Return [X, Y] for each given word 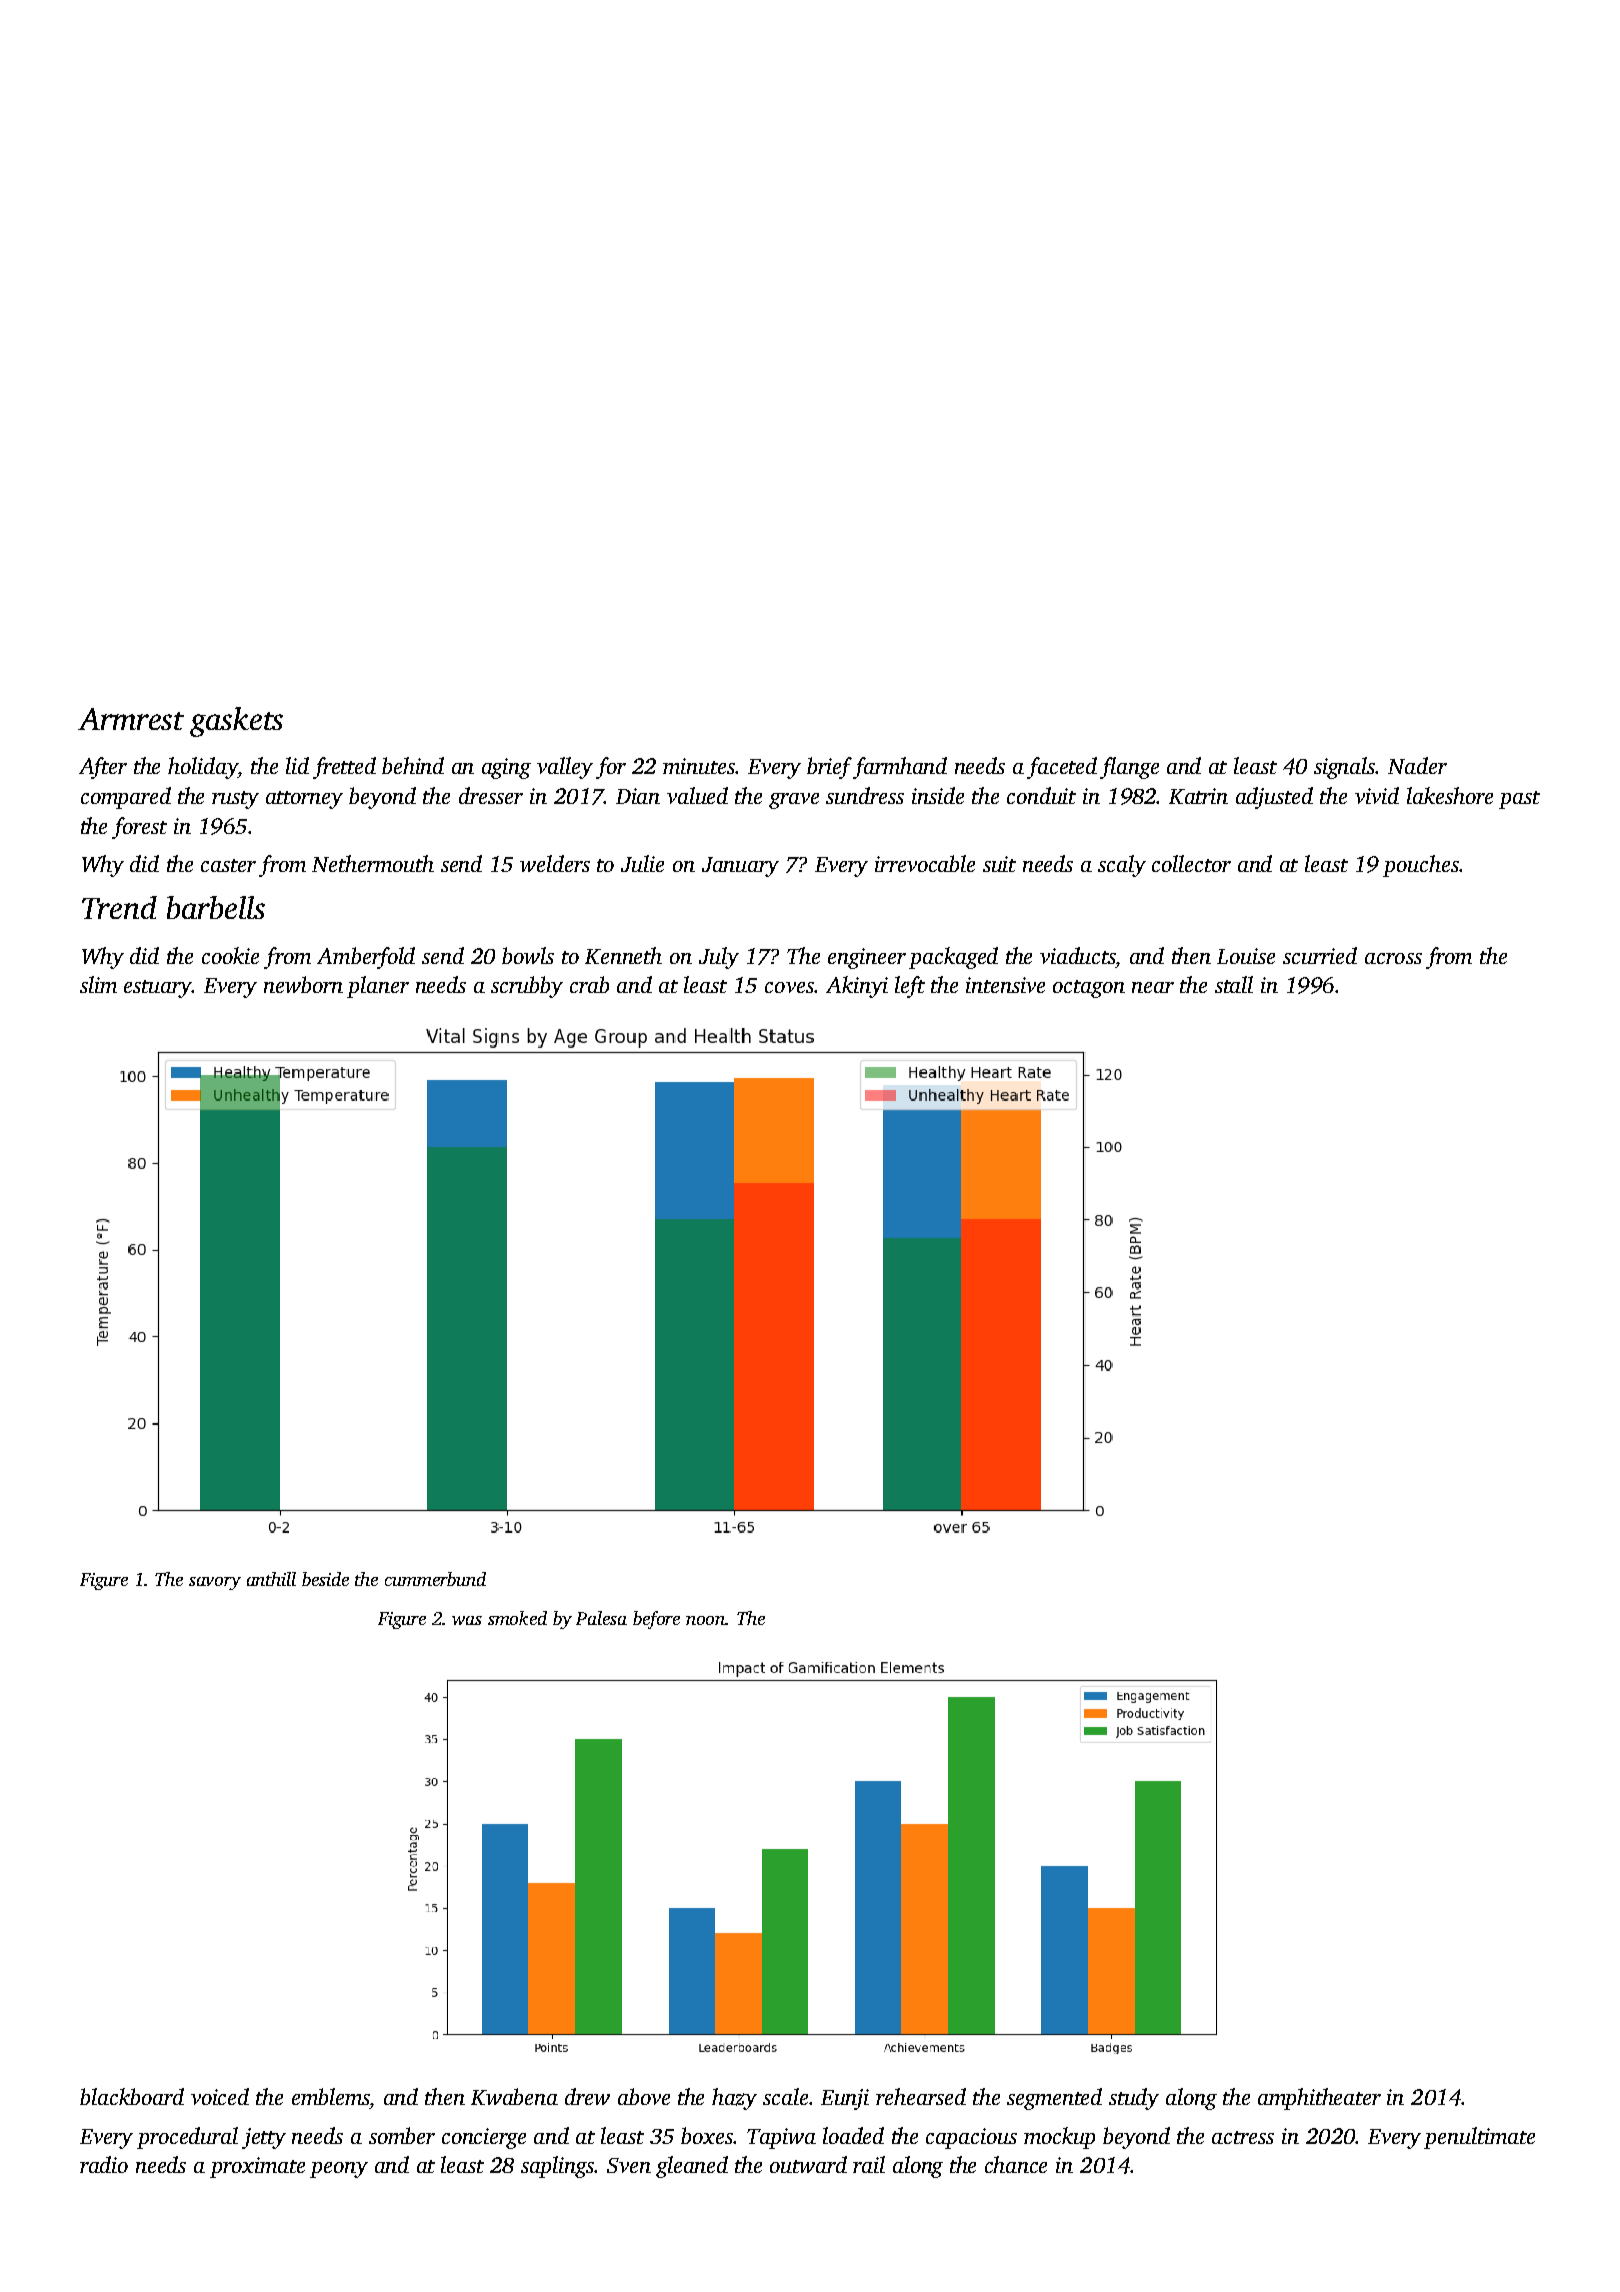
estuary [158, 989]
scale [785, 2096]
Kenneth [623, 955]
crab [589, 984]
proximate [257, 2167]
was [467, 1620]
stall [1234, 984]
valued [697, 795]
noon [706, 1620]
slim [98, 984]
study [1134, 2099]
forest [139, 828]
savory [215, 1583]
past [1519, 800]
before [656, 1620]
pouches [1421, 866]
